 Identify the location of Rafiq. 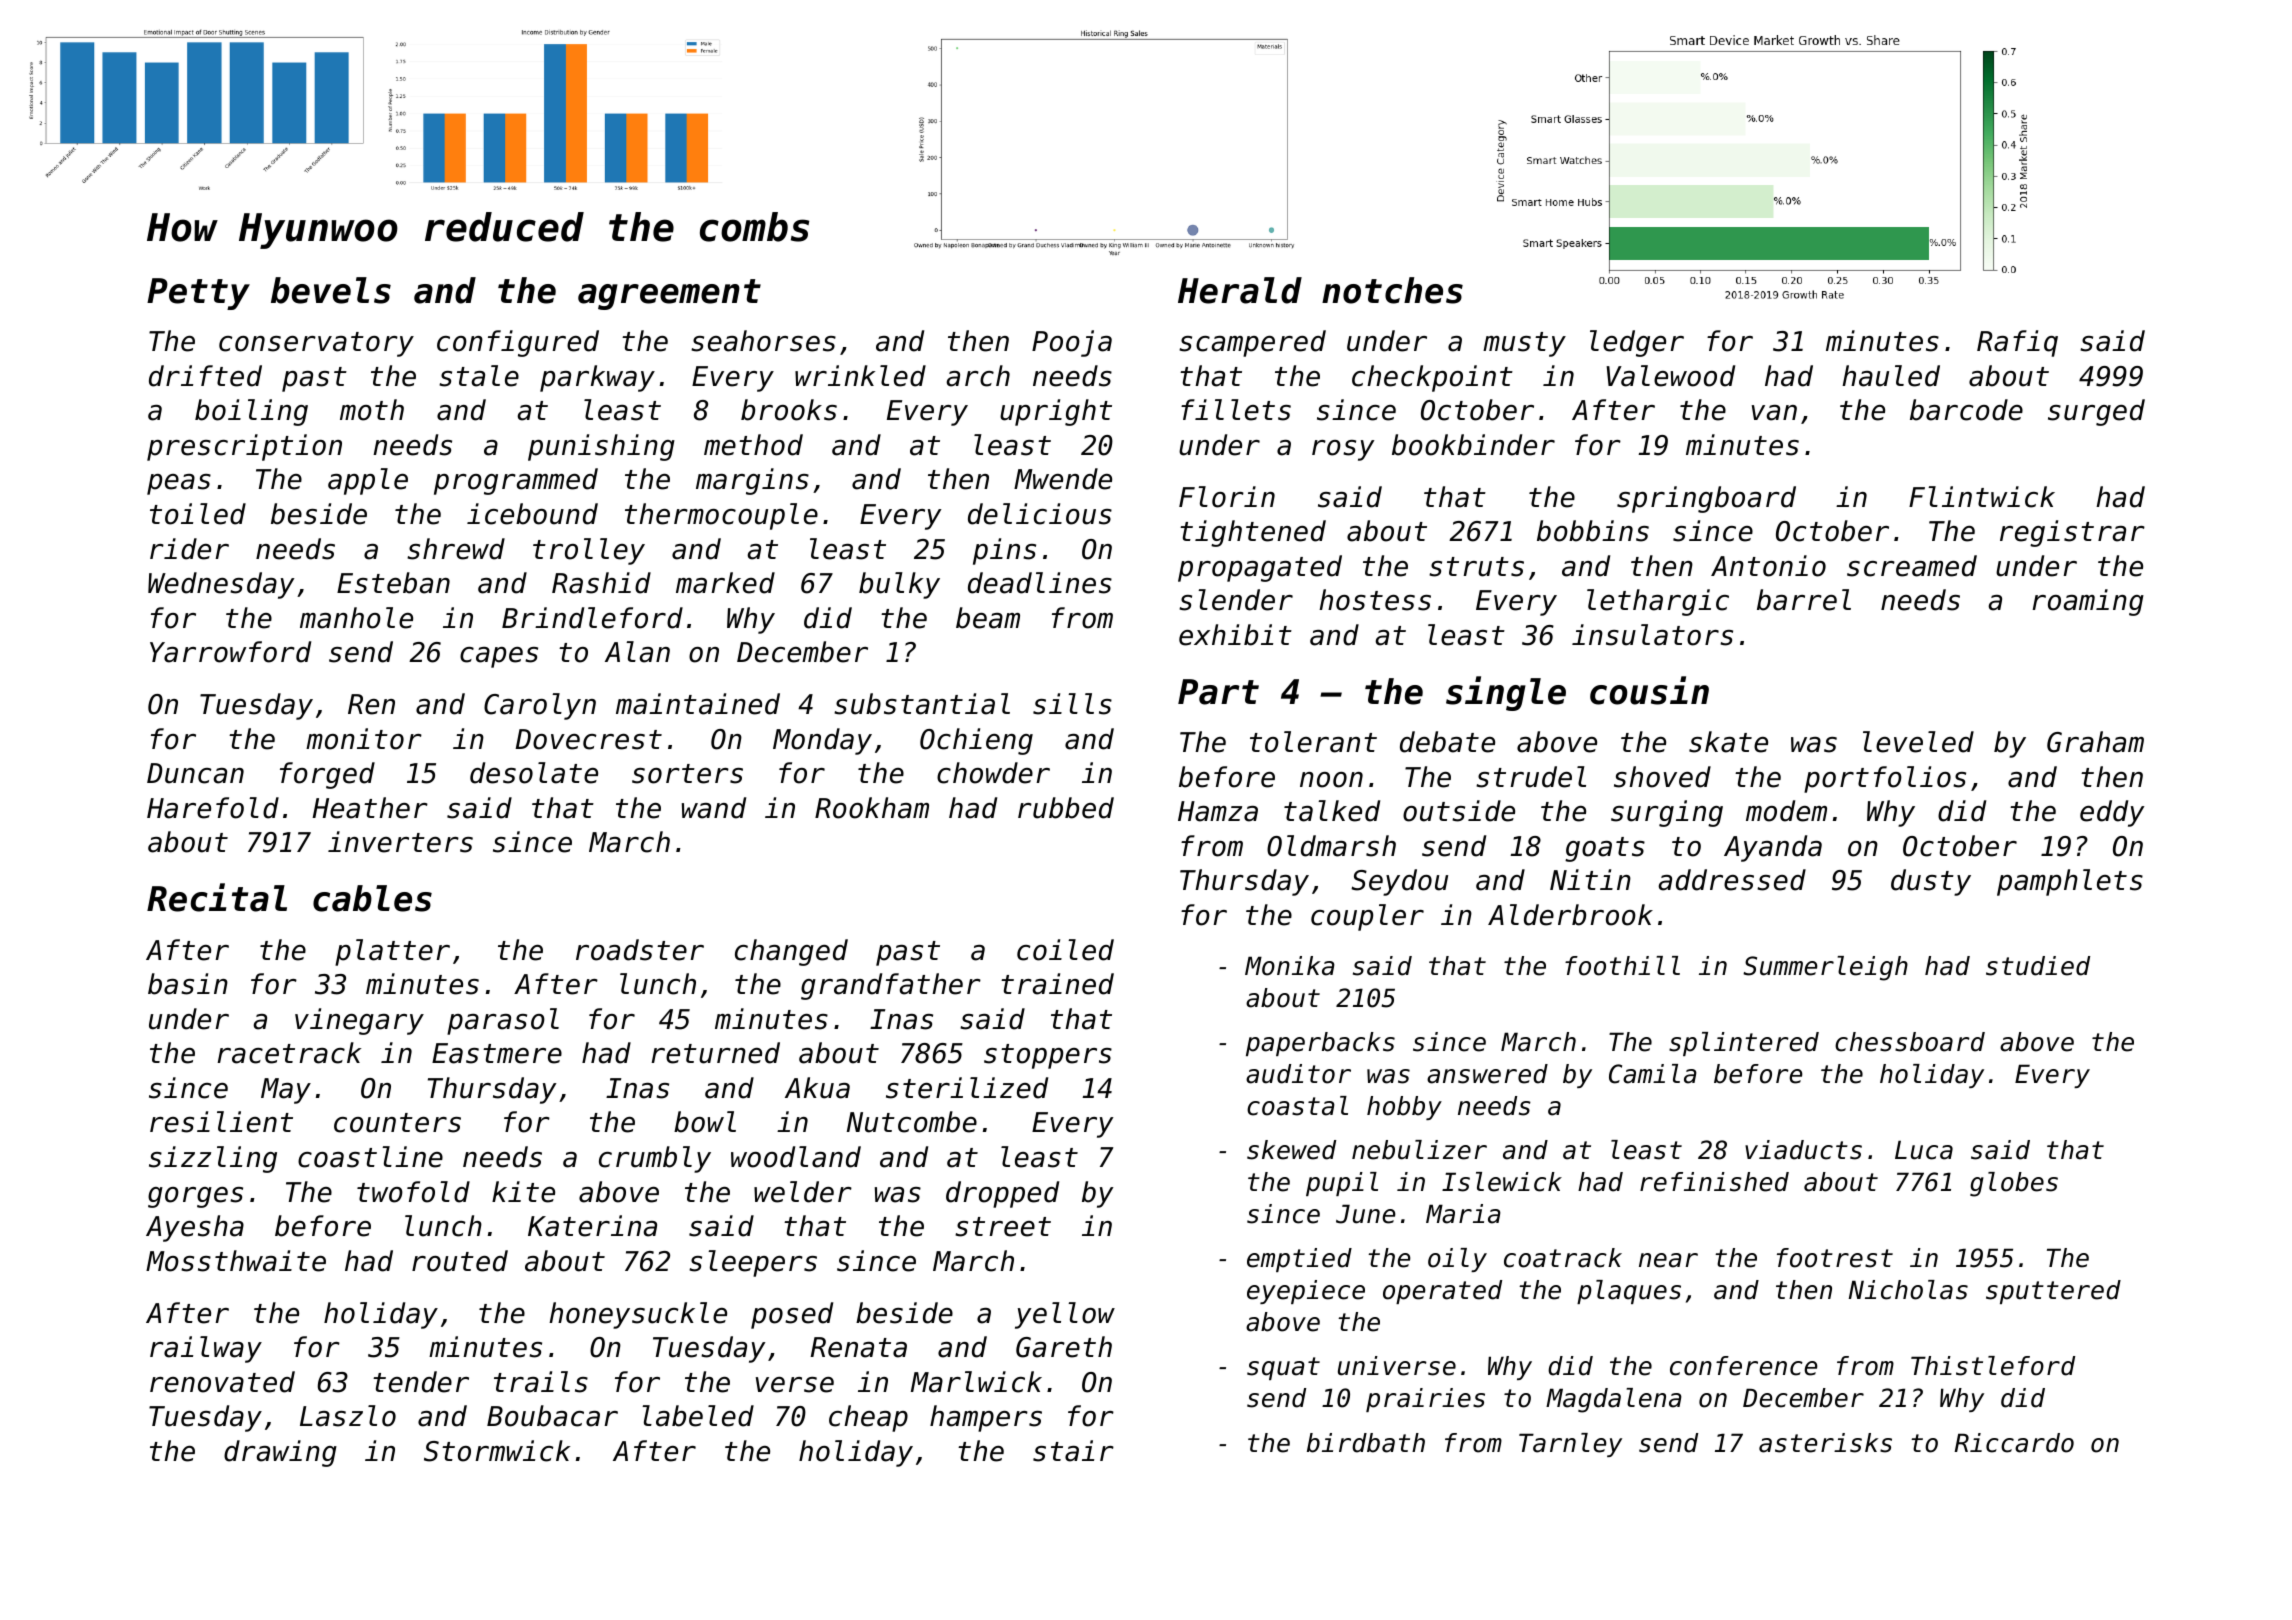
(2017, 343).
